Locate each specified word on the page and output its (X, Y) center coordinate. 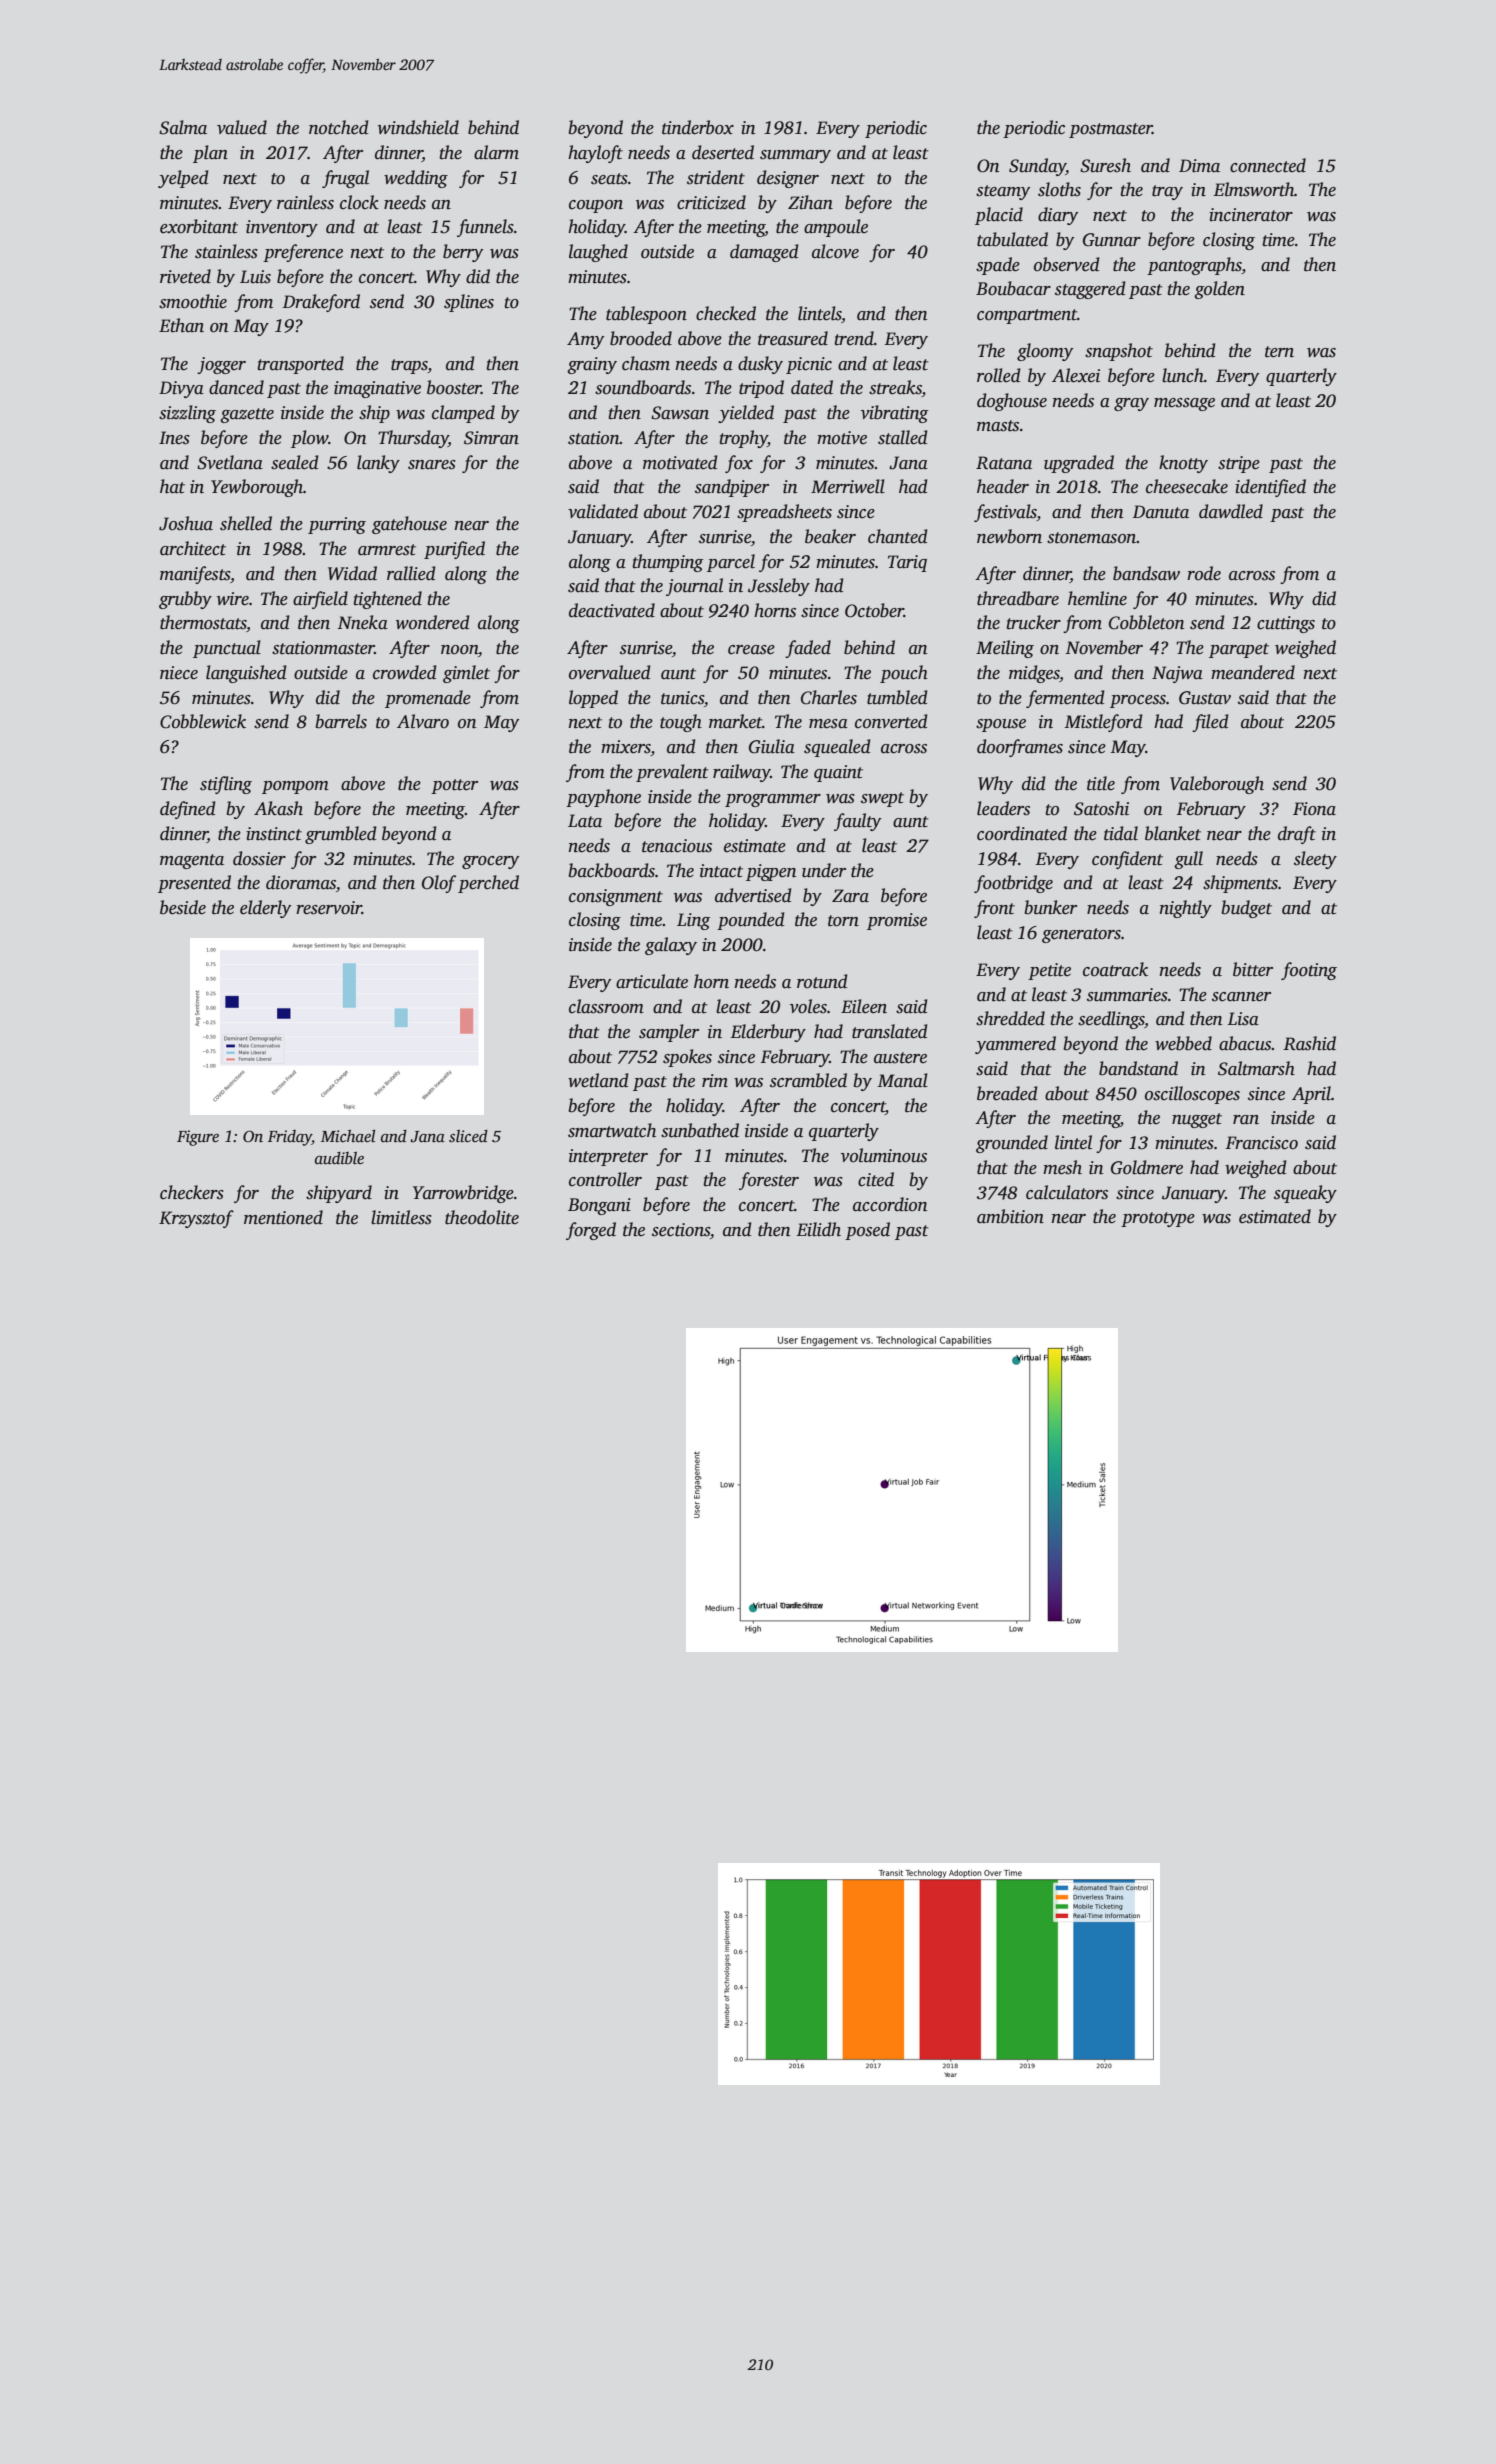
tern (1279, 352)
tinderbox (698, 127)
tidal (1121, 833)
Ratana (1004, 463)
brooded (641, 338)
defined (188, 810)
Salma (183, 127)
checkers (192, 1192)
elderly (265, 909)
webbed (1183, 1043)
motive (842, 438)
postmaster (1110, 130)
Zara (850, 896)
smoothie (193, 301)
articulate (652, 981)
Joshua (186, 523)
